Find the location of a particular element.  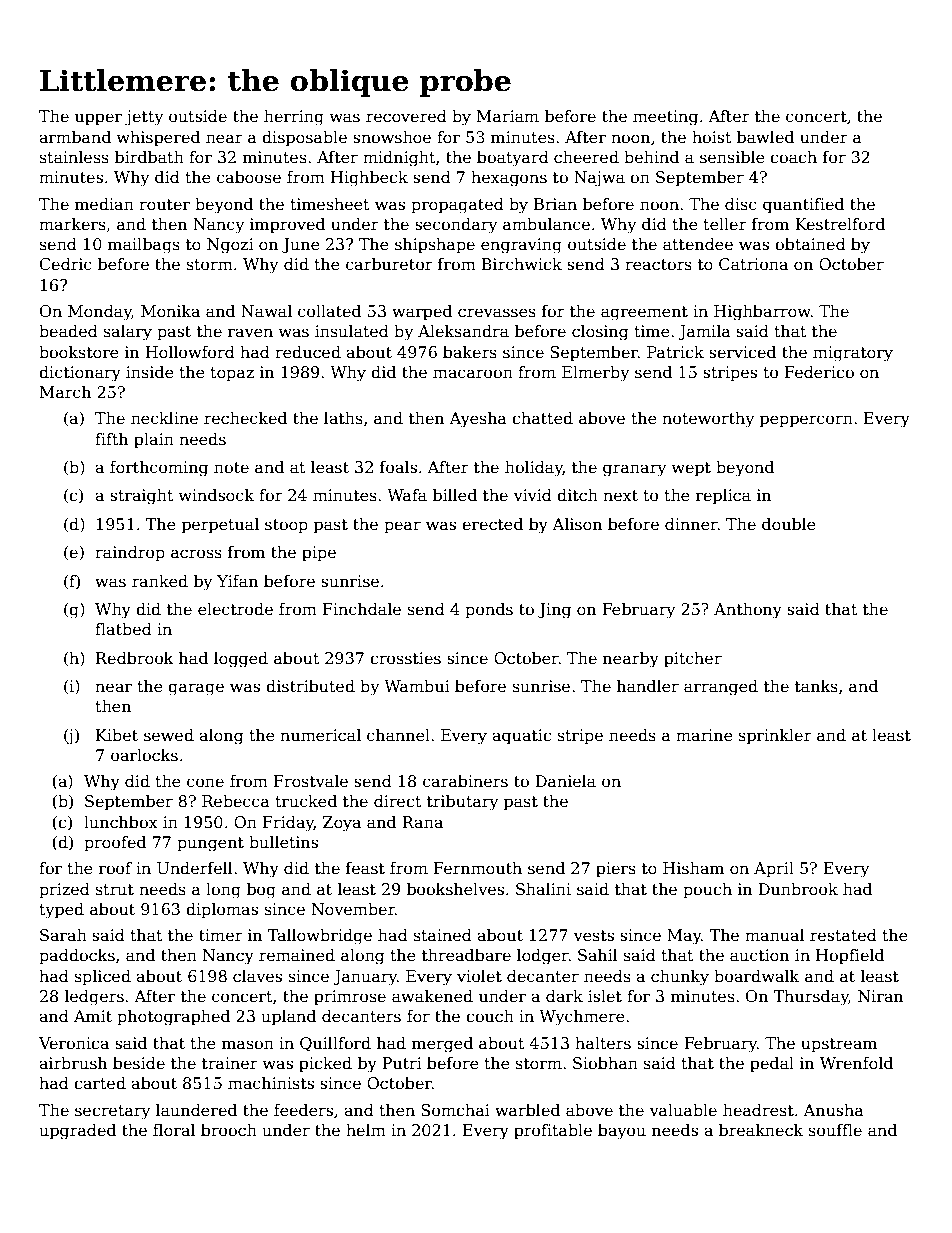

dictionary is located at coordinates (80, 374).
